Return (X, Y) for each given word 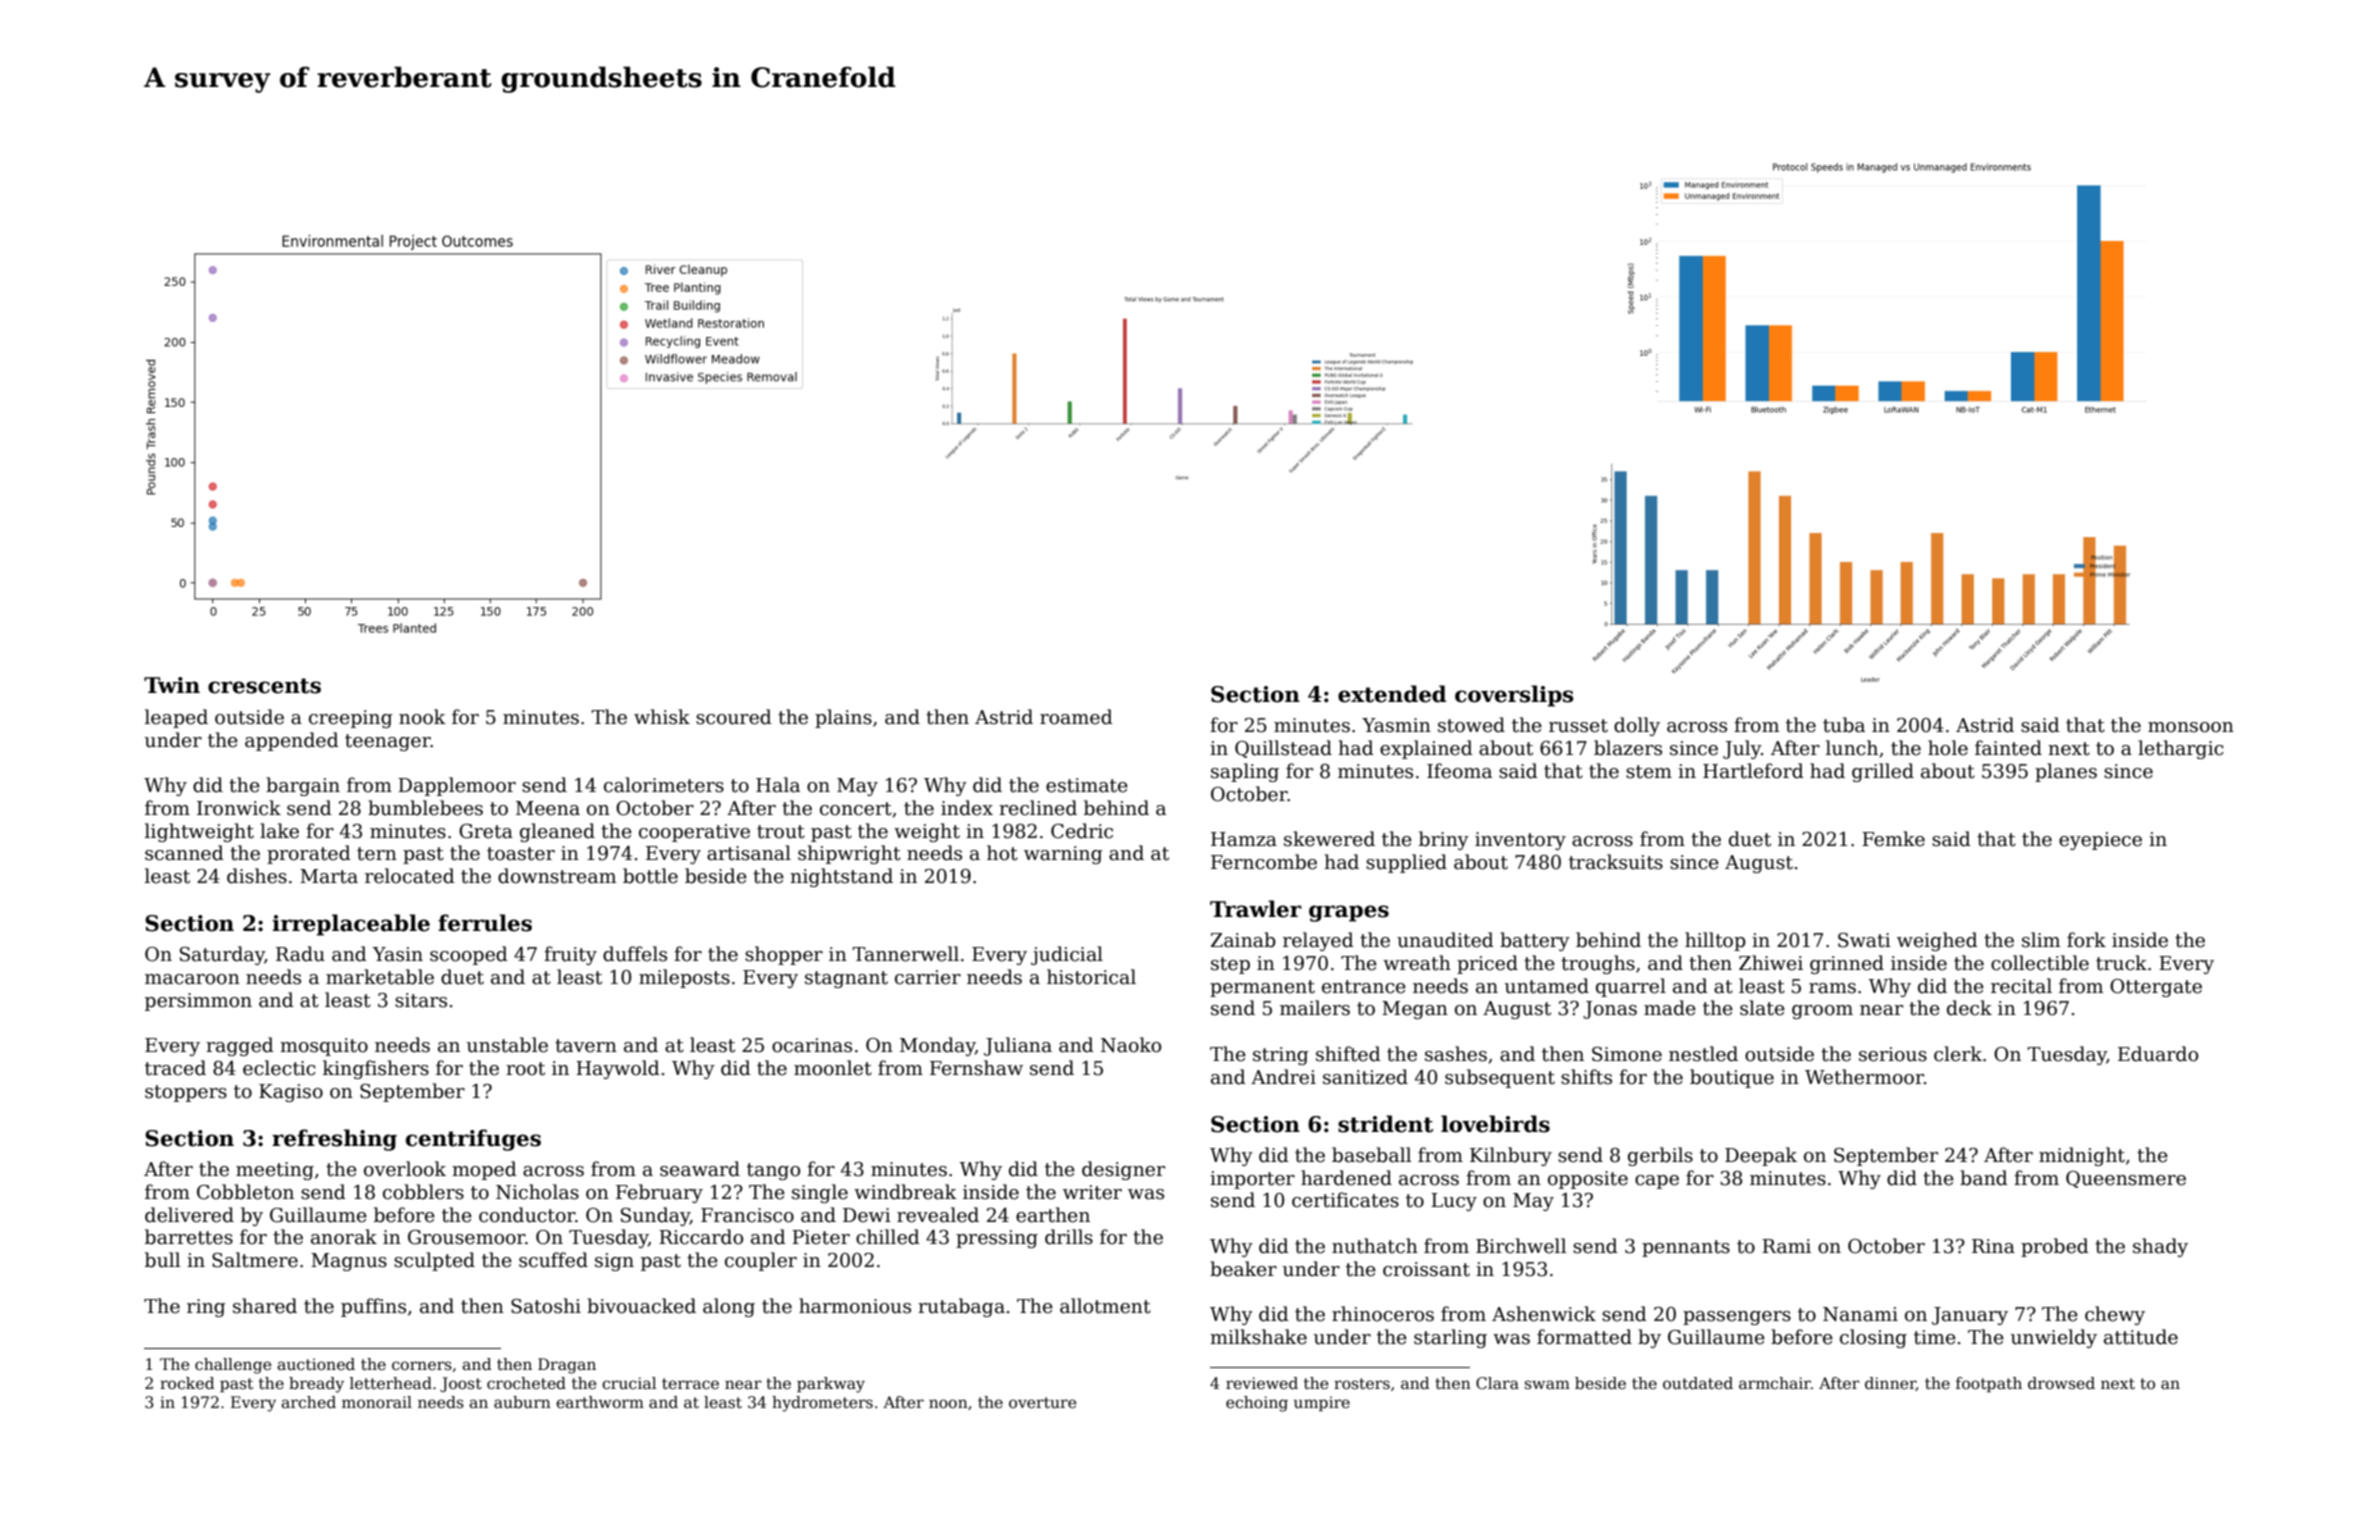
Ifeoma (1459, 771)
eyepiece (2100, 841)
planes (2066, 772)
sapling (1245, 772)
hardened (1346, 1178)
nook (422, 717)
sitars (421, 1000)
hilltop (1715, 941)
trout (781, 832)
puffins (373, 1307)
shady (2160, 1247)
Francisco (747, 1215)
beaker (1243, 1269)
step (1230, 965)
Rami (1786, 1246)
